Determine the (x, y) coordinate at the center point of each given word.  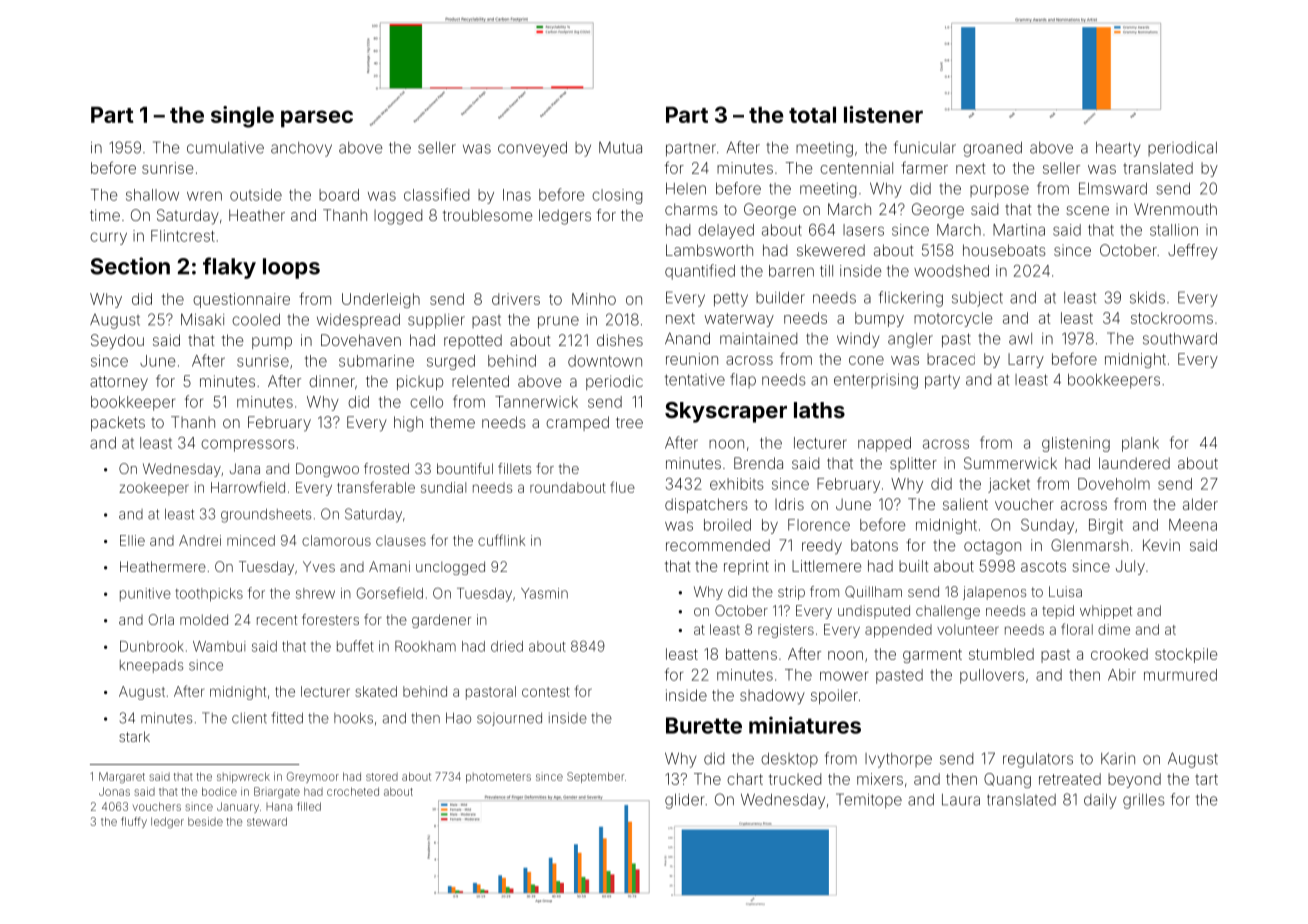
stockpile (1186, 655)
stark (134, 736)
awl (1020, 339)
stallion (1174, 230)
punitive (145, 594)
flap (743, 380)
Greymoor (313, 777)
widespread (358, 321)
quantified (700, 272)
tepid (1058, 612)
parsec (317, 118)
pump (272, 343)
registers (786, 631)
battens (751, 654)
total (812, 115)
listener (883, 114)
